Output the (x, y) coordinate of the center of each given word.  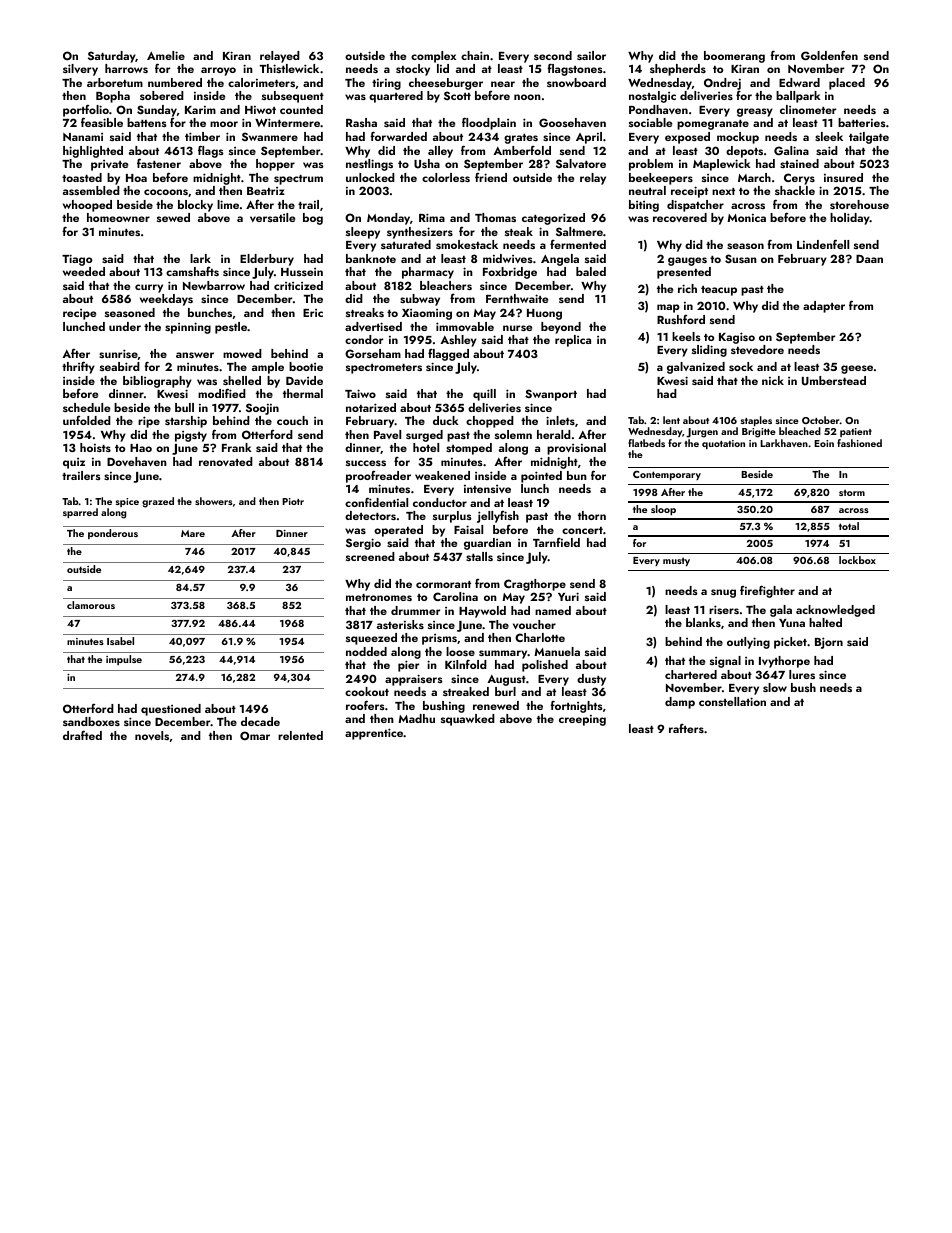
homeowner (118, 217)
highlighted (93, 152)
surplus (452, 517)
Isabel (120, 641)
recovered (680, 217)
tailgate (869, 138)
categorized (553, 219)
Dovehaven (137, 461)
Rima (432, 217)
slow (775, 687)
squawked (468, 720)
